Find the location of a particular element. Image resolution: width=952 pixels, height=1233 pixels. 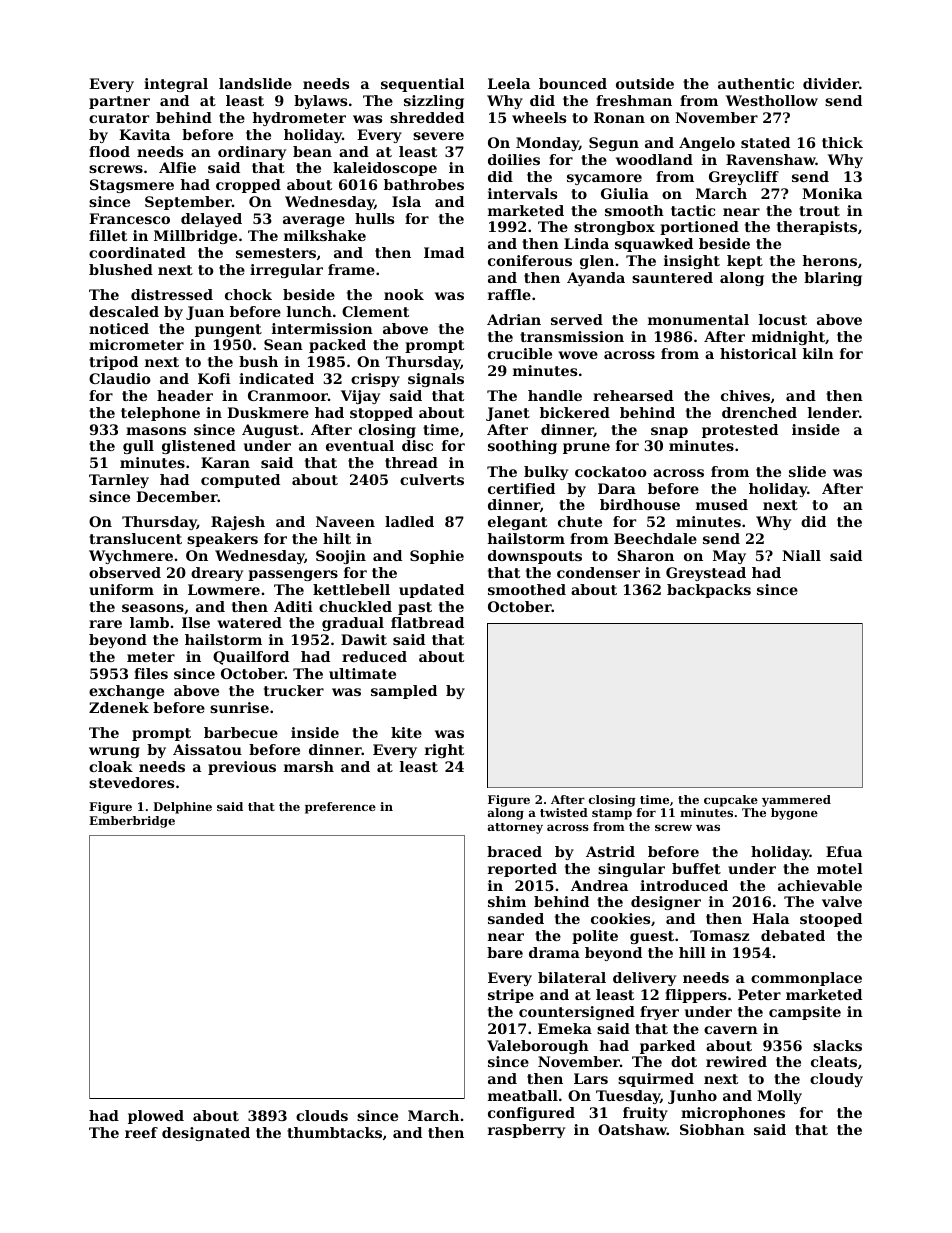

valve is located at coordinates (842, 901).
